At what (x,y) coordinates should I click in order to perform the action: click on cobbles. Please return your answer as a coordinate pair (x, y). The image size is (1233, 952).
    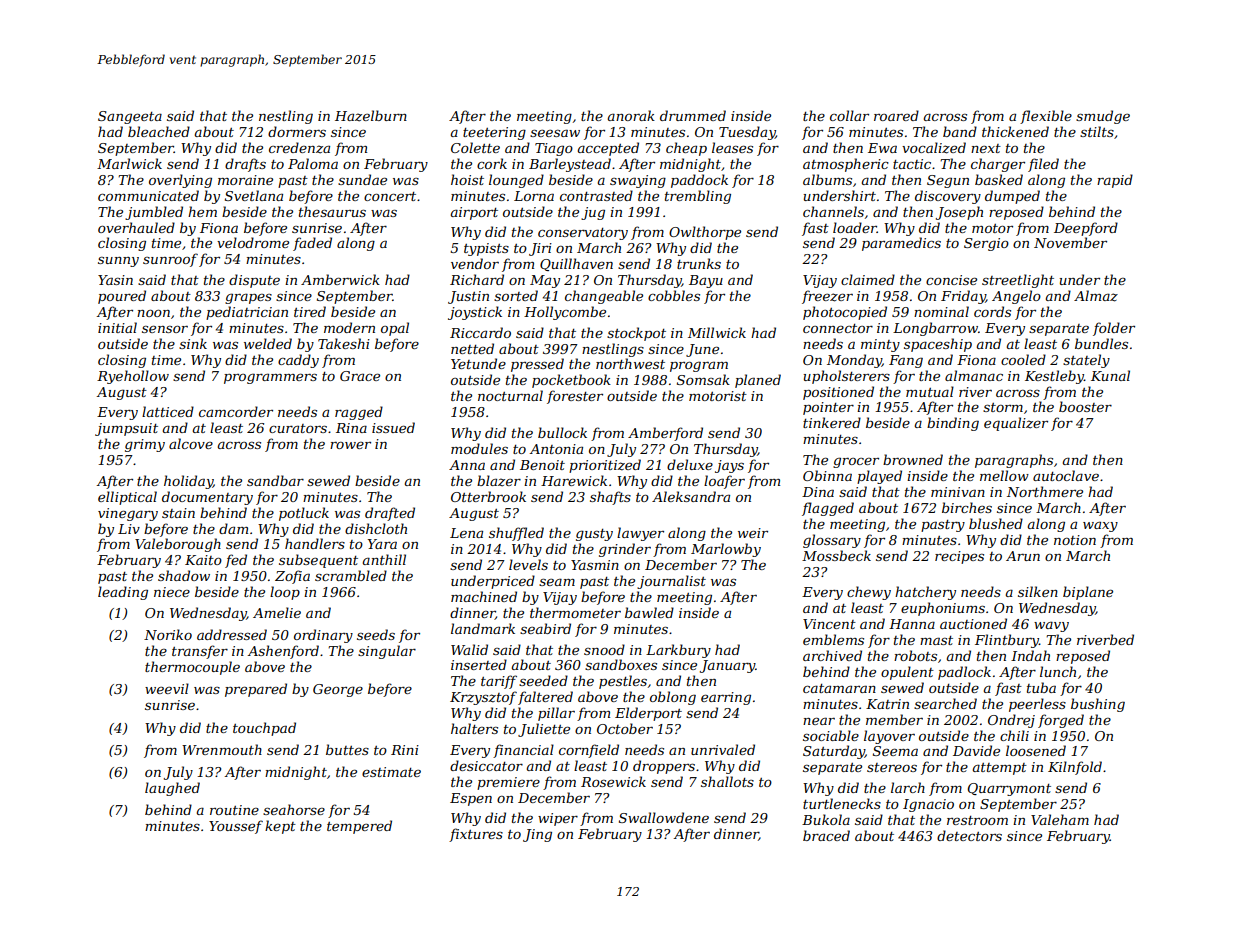
    Looking at the image, I should click on (674, 295).
